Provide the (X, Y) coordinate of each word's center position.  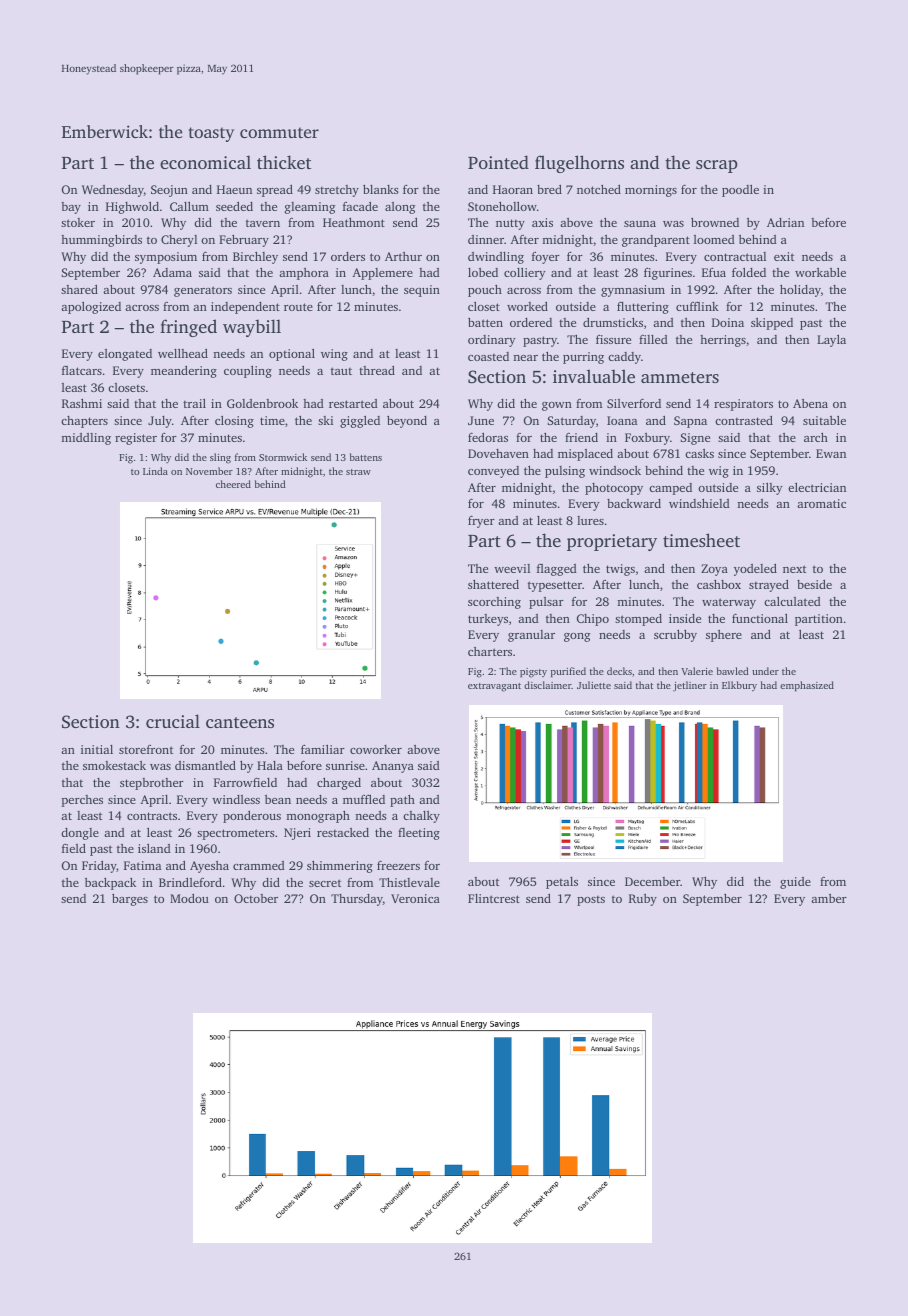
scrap (717, 166)
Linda (155, 471)
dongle (80, 834)
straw (358, 472)
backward (634, 503)
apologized (91, 307)
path (402, 800)
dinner (486, 239)
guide (795, 883)
